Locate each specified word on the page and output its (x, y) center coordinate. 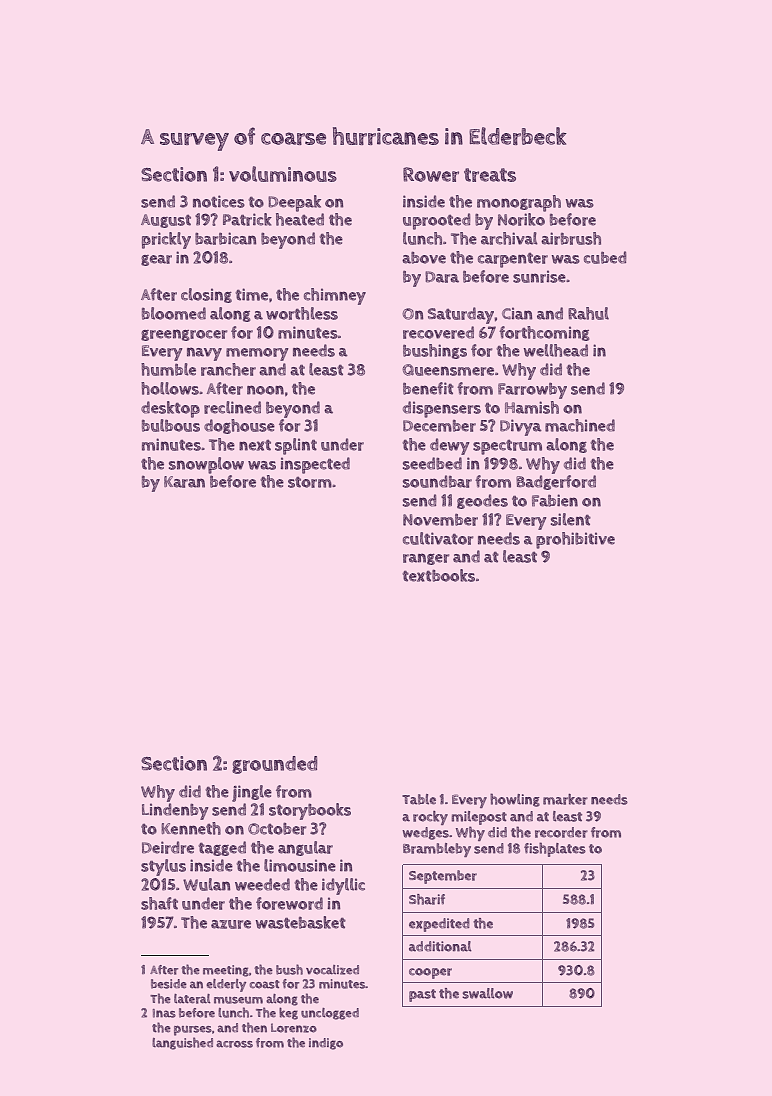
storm (310, 482)
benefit (428, 388)
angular (305, 848)
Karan (184, 482)
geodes (482, 501)
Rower (431, 174)
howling (515, 800)
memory (257, 354)
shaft (159, 903)
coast (265, 984)
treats (490, 175)
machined (580, 425)
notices (219, 201)
